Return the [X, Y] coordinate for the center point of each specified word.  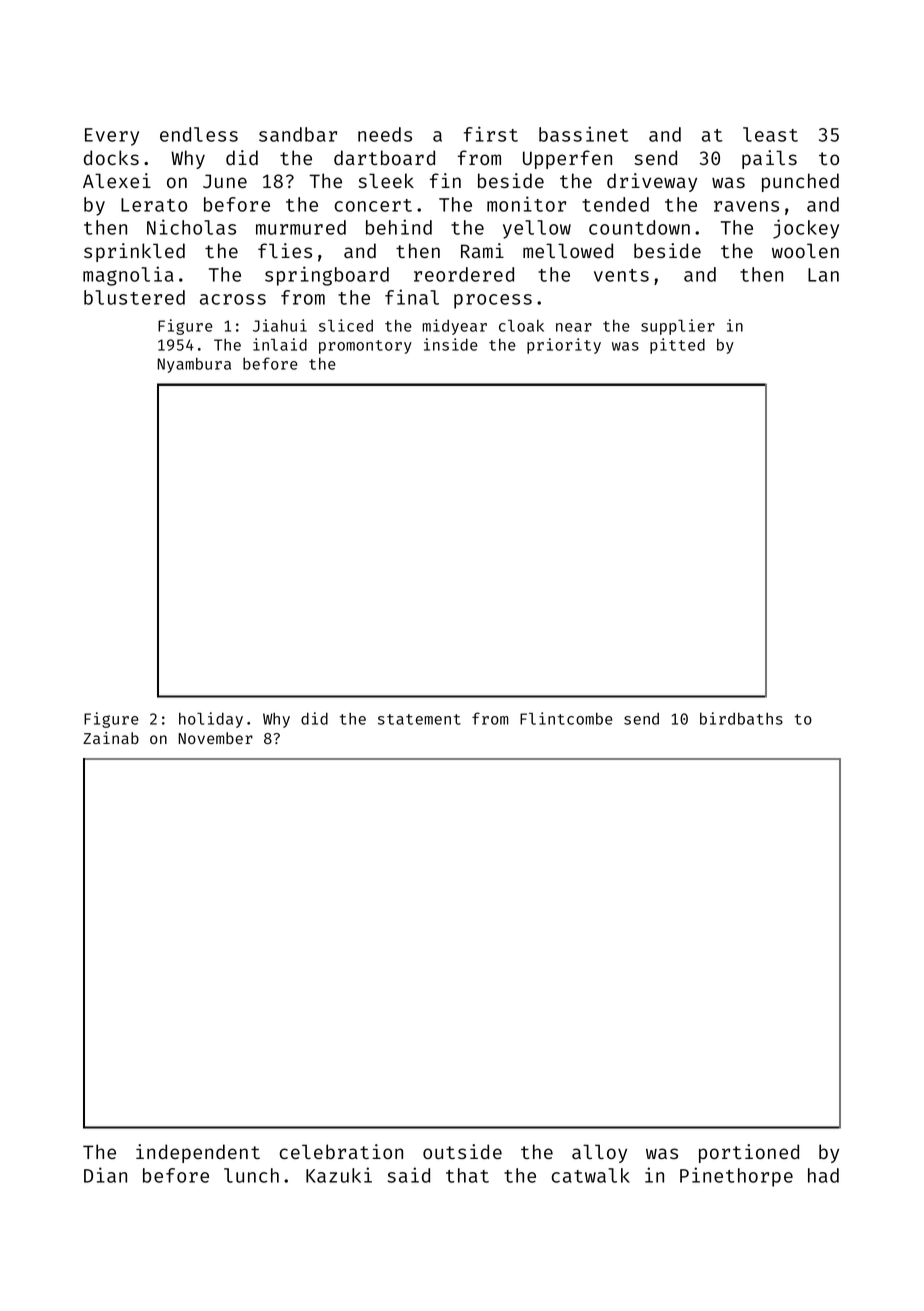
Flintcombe [566, 718]
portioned [749, 1153]
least [770, 134]
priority [564, 346]
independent [198, 1153]
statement [419, 719]
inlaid [280, 344]
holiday [211, 720]
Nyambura [194, 365]
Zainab [111, 738]
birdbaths [741, 718]
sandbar [298, 134]
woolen [805, 250]
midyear [454, 327]
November [216, 738]
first [491, 134]
